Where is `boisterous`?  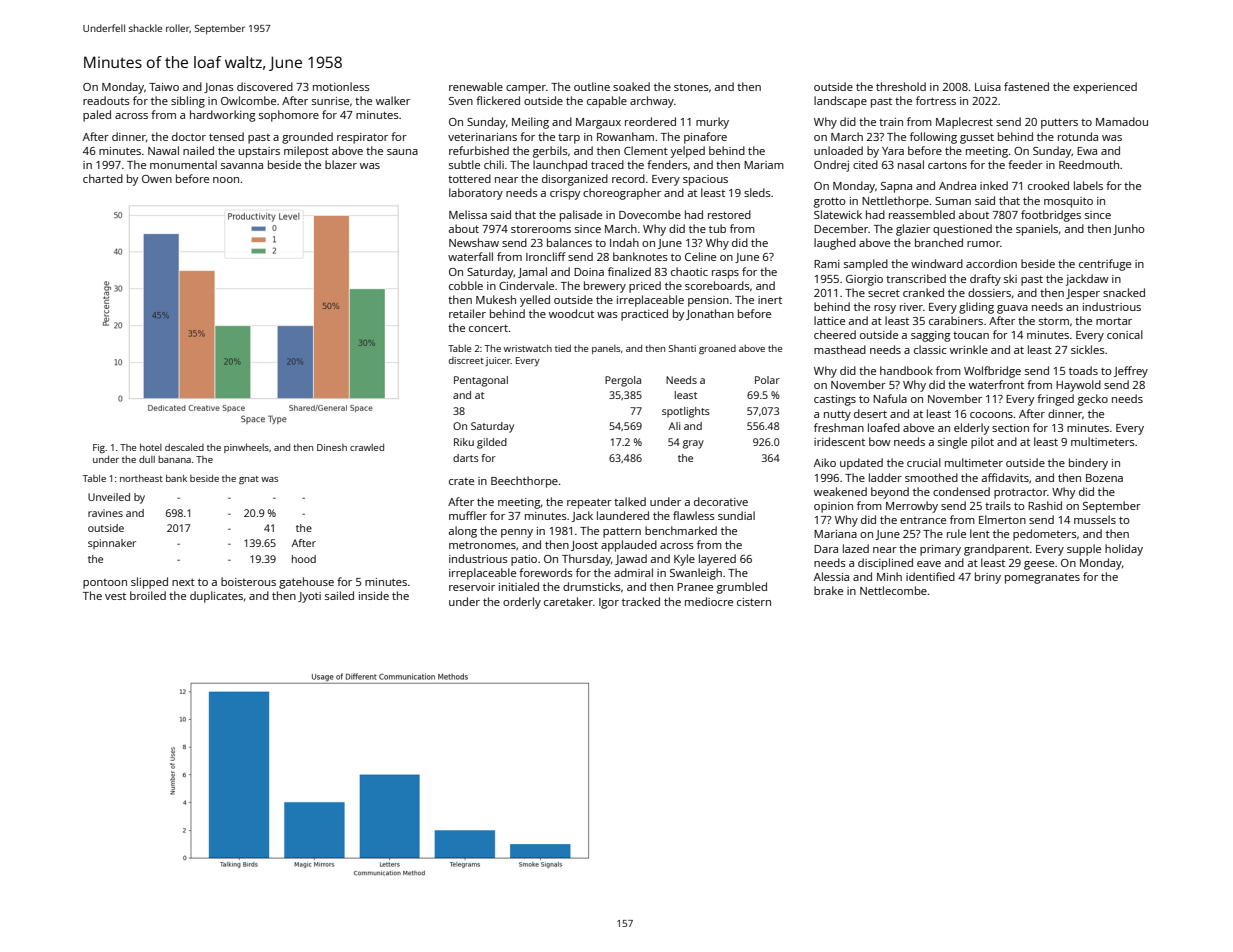 boisterous is located at coordinates (248, 581).
